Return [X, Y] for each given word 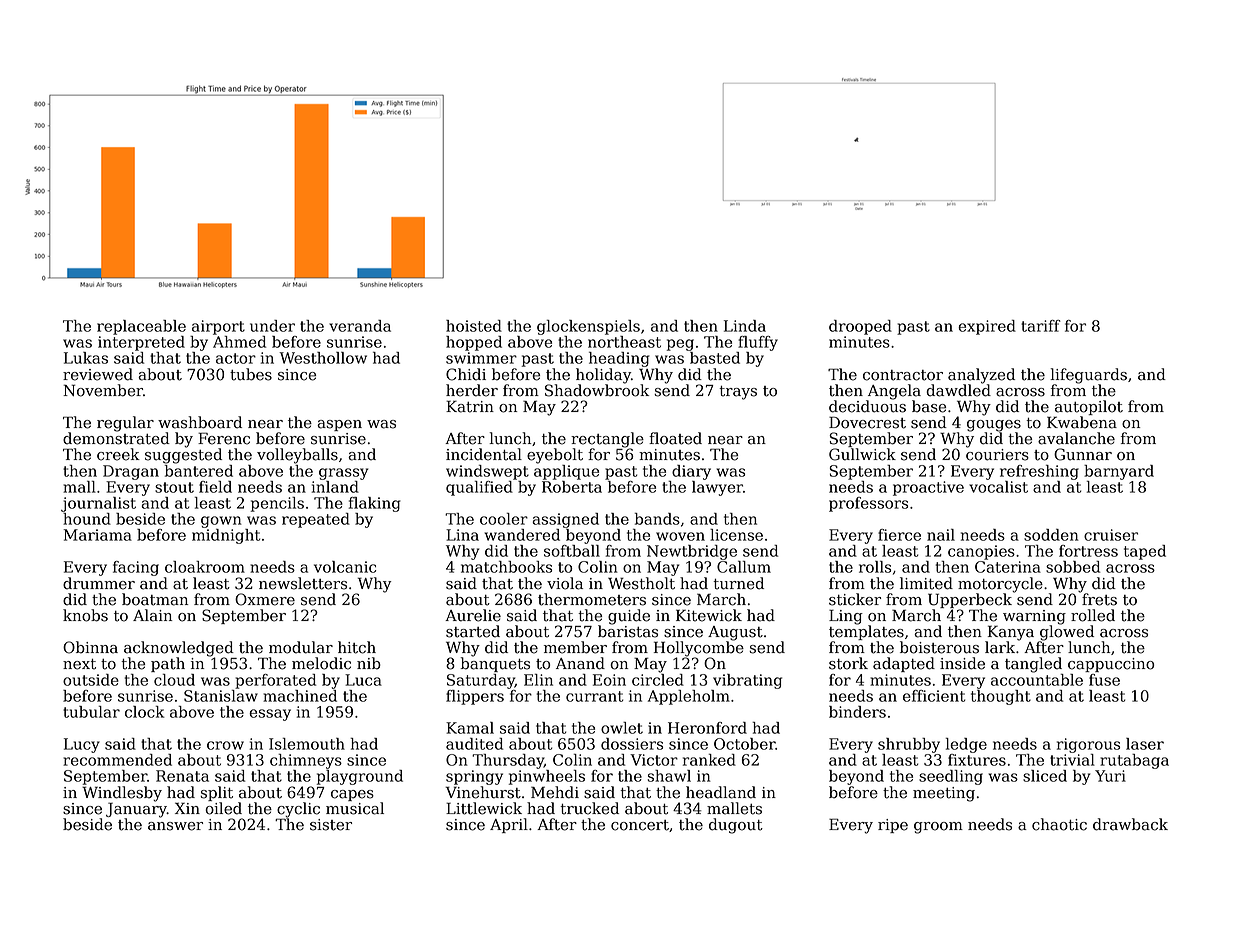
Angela [894, 392]
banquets [495, 664]
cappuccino [1111, 665]
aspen [339, 425]
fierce [899, 535]
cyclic [298, 810]
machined [300, 696]
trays [738, 393]
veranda [360, 326]
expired [987, 327]
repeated [316, 520]
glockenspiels [588, 327]
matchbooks [506, 567]
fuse [1104, 680]
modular [301, 647]
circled [658, 680]
